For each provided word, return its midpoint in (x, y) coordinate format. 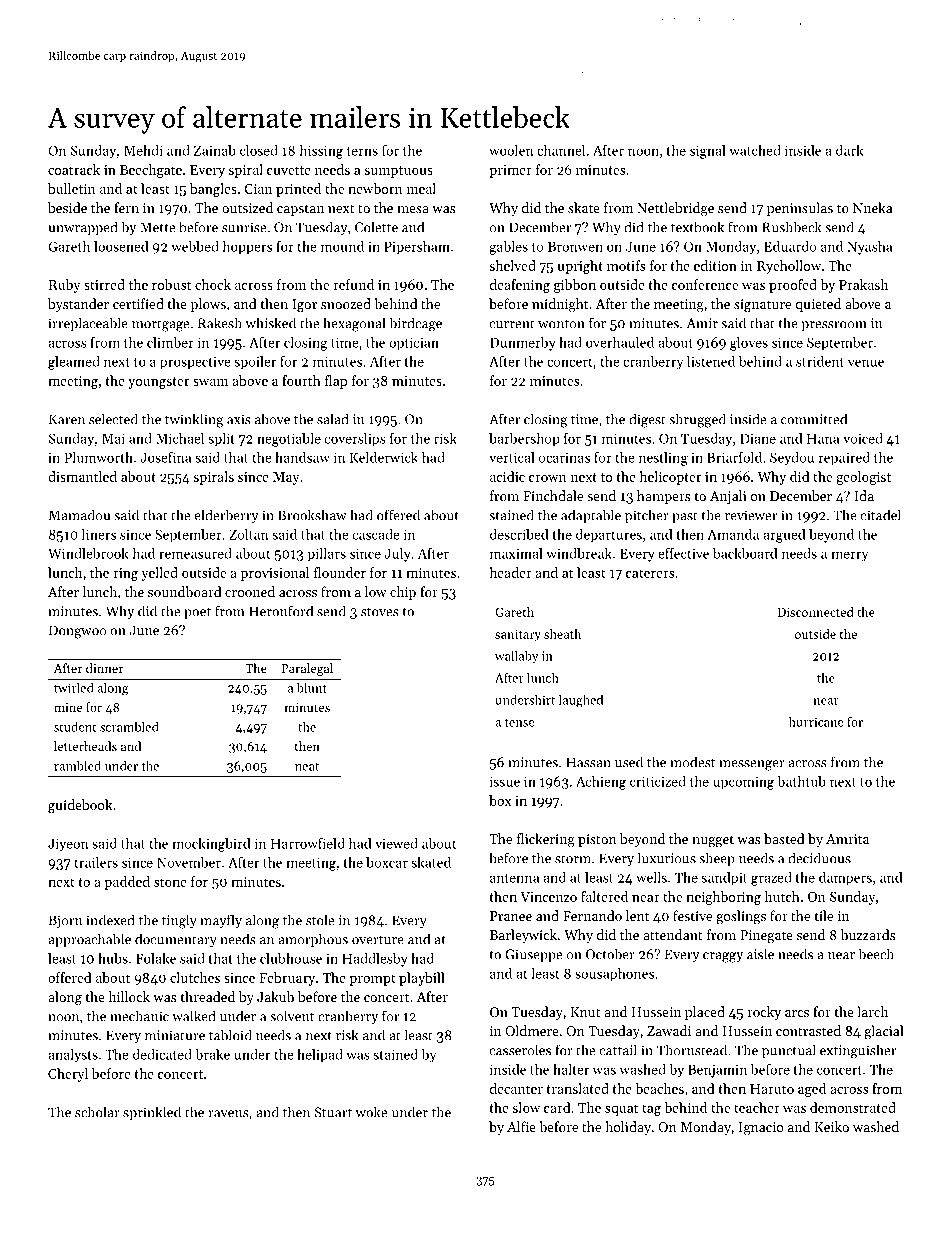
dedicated (162, 1054)
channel (561, 150)
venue (866, 363)
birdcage (416, 324)
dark (850, 150)
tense (519, 722)
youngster (158, 383)
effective (683, 553)
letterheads (85, 746)
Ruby (65, 286)
